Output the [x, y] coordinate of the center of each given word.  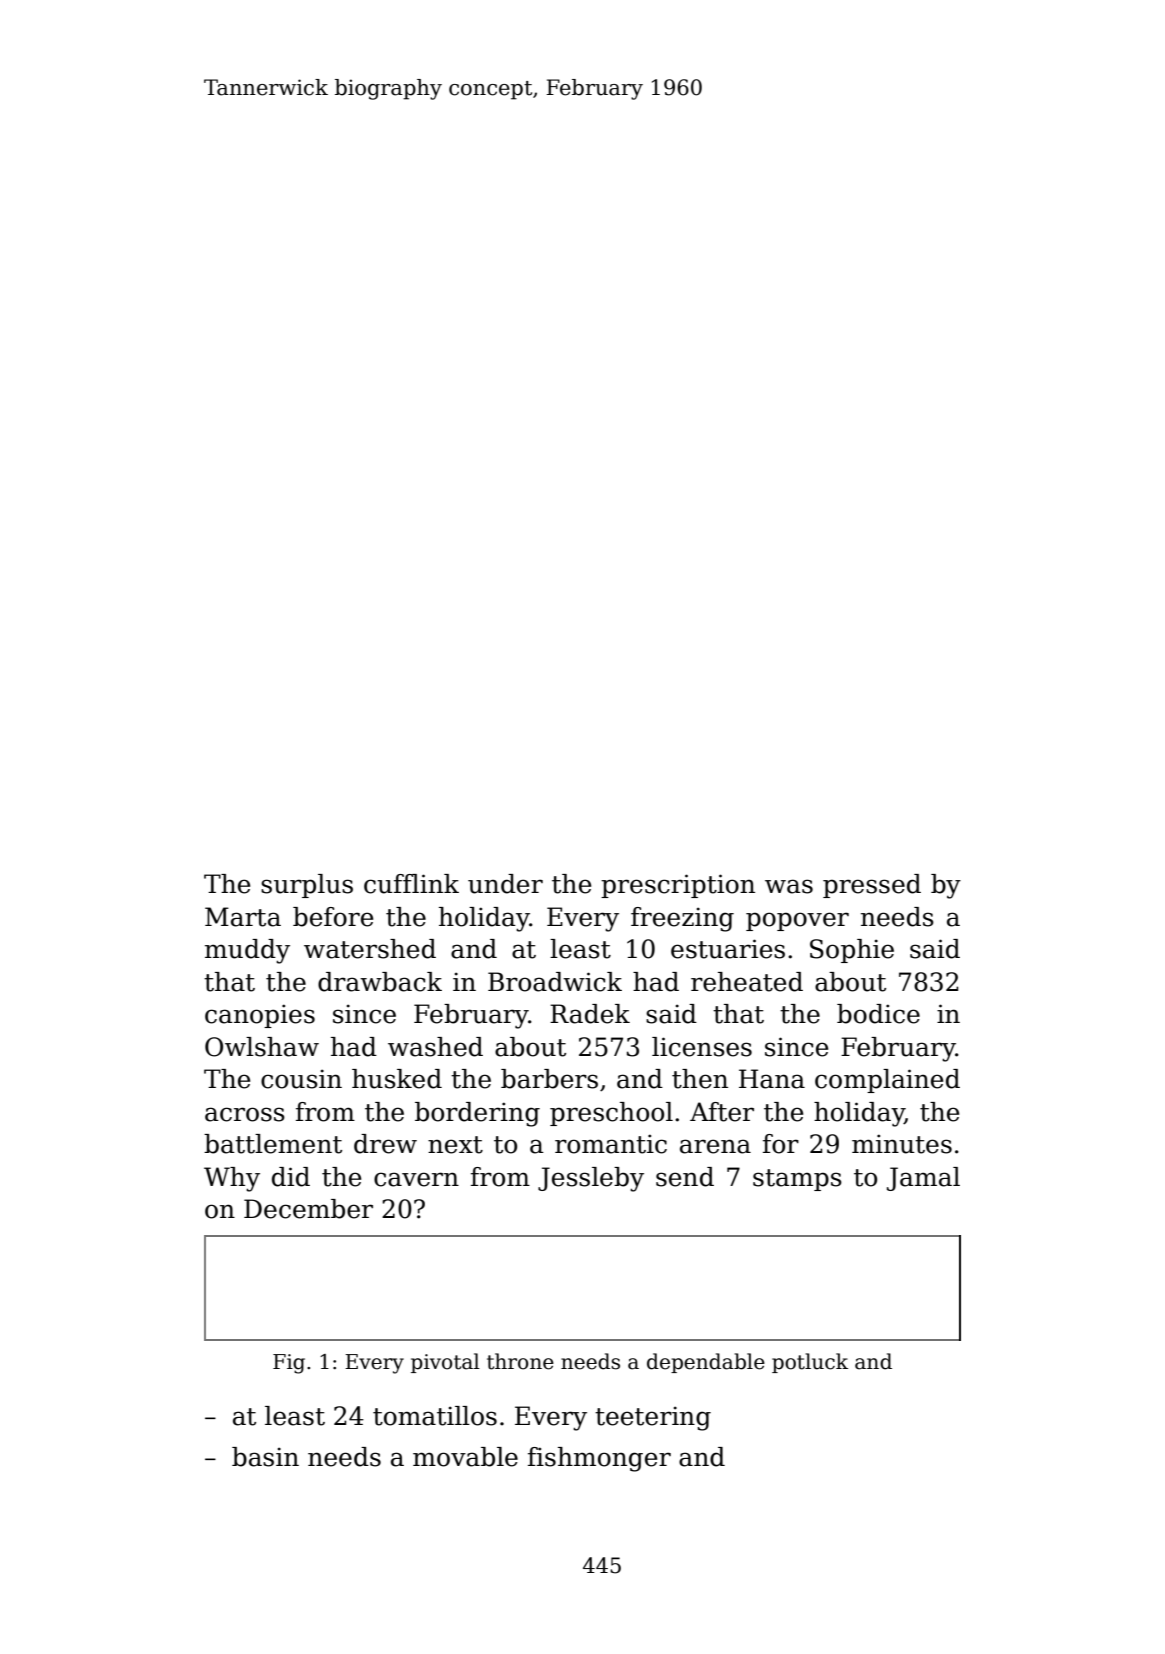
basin [265, 1457]
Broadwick [555, 982]
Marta [243, 917]
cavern [416, 1179]
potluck [810, 1363]
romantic [611, 1144]
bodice [878, 1014]
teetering [653, 1418]
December [308, 1209]
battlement [273, 1144]
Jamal [923, 1179]
